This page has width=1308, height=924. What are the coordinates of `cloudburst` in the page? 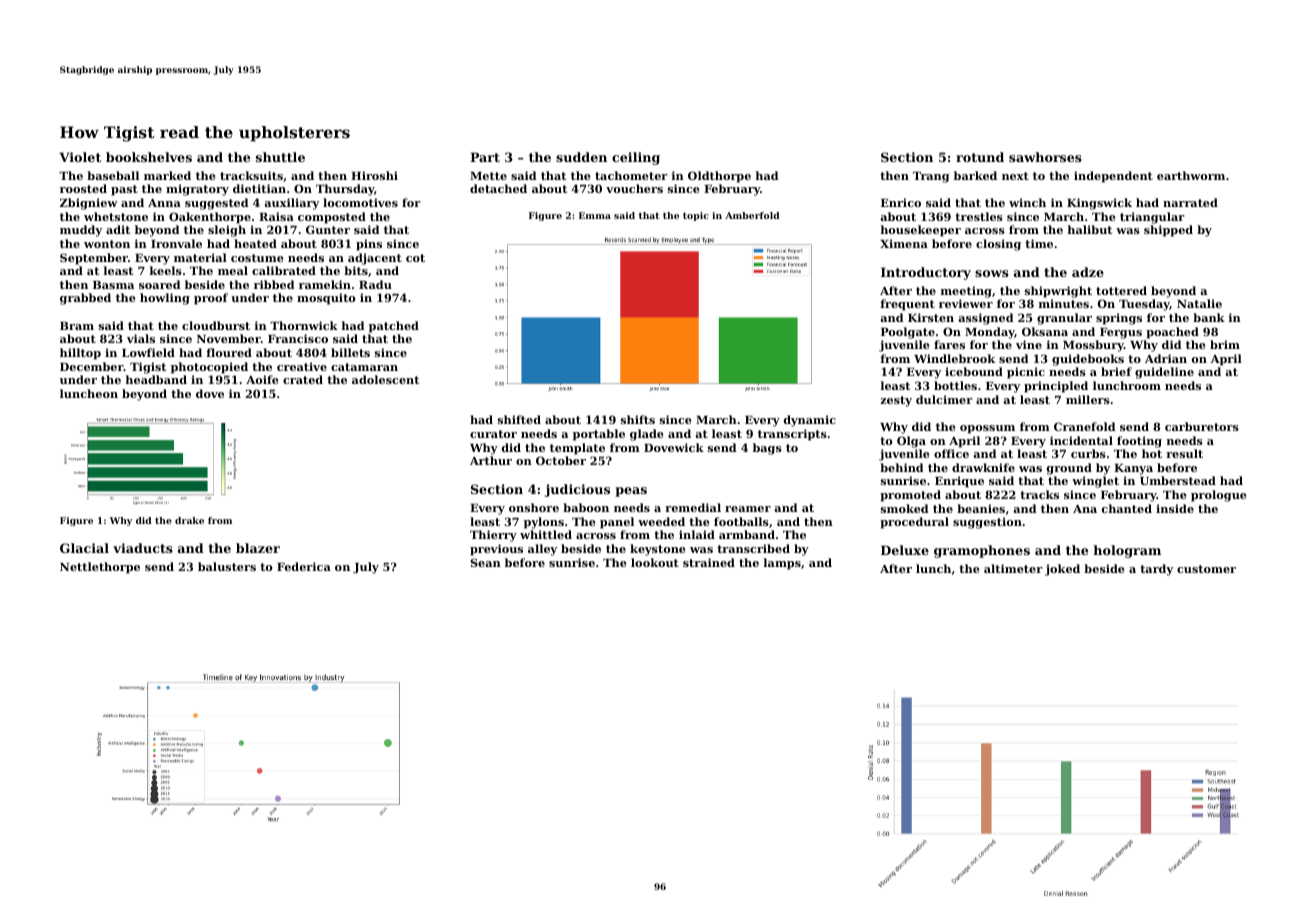 It's located at (216, 325).
